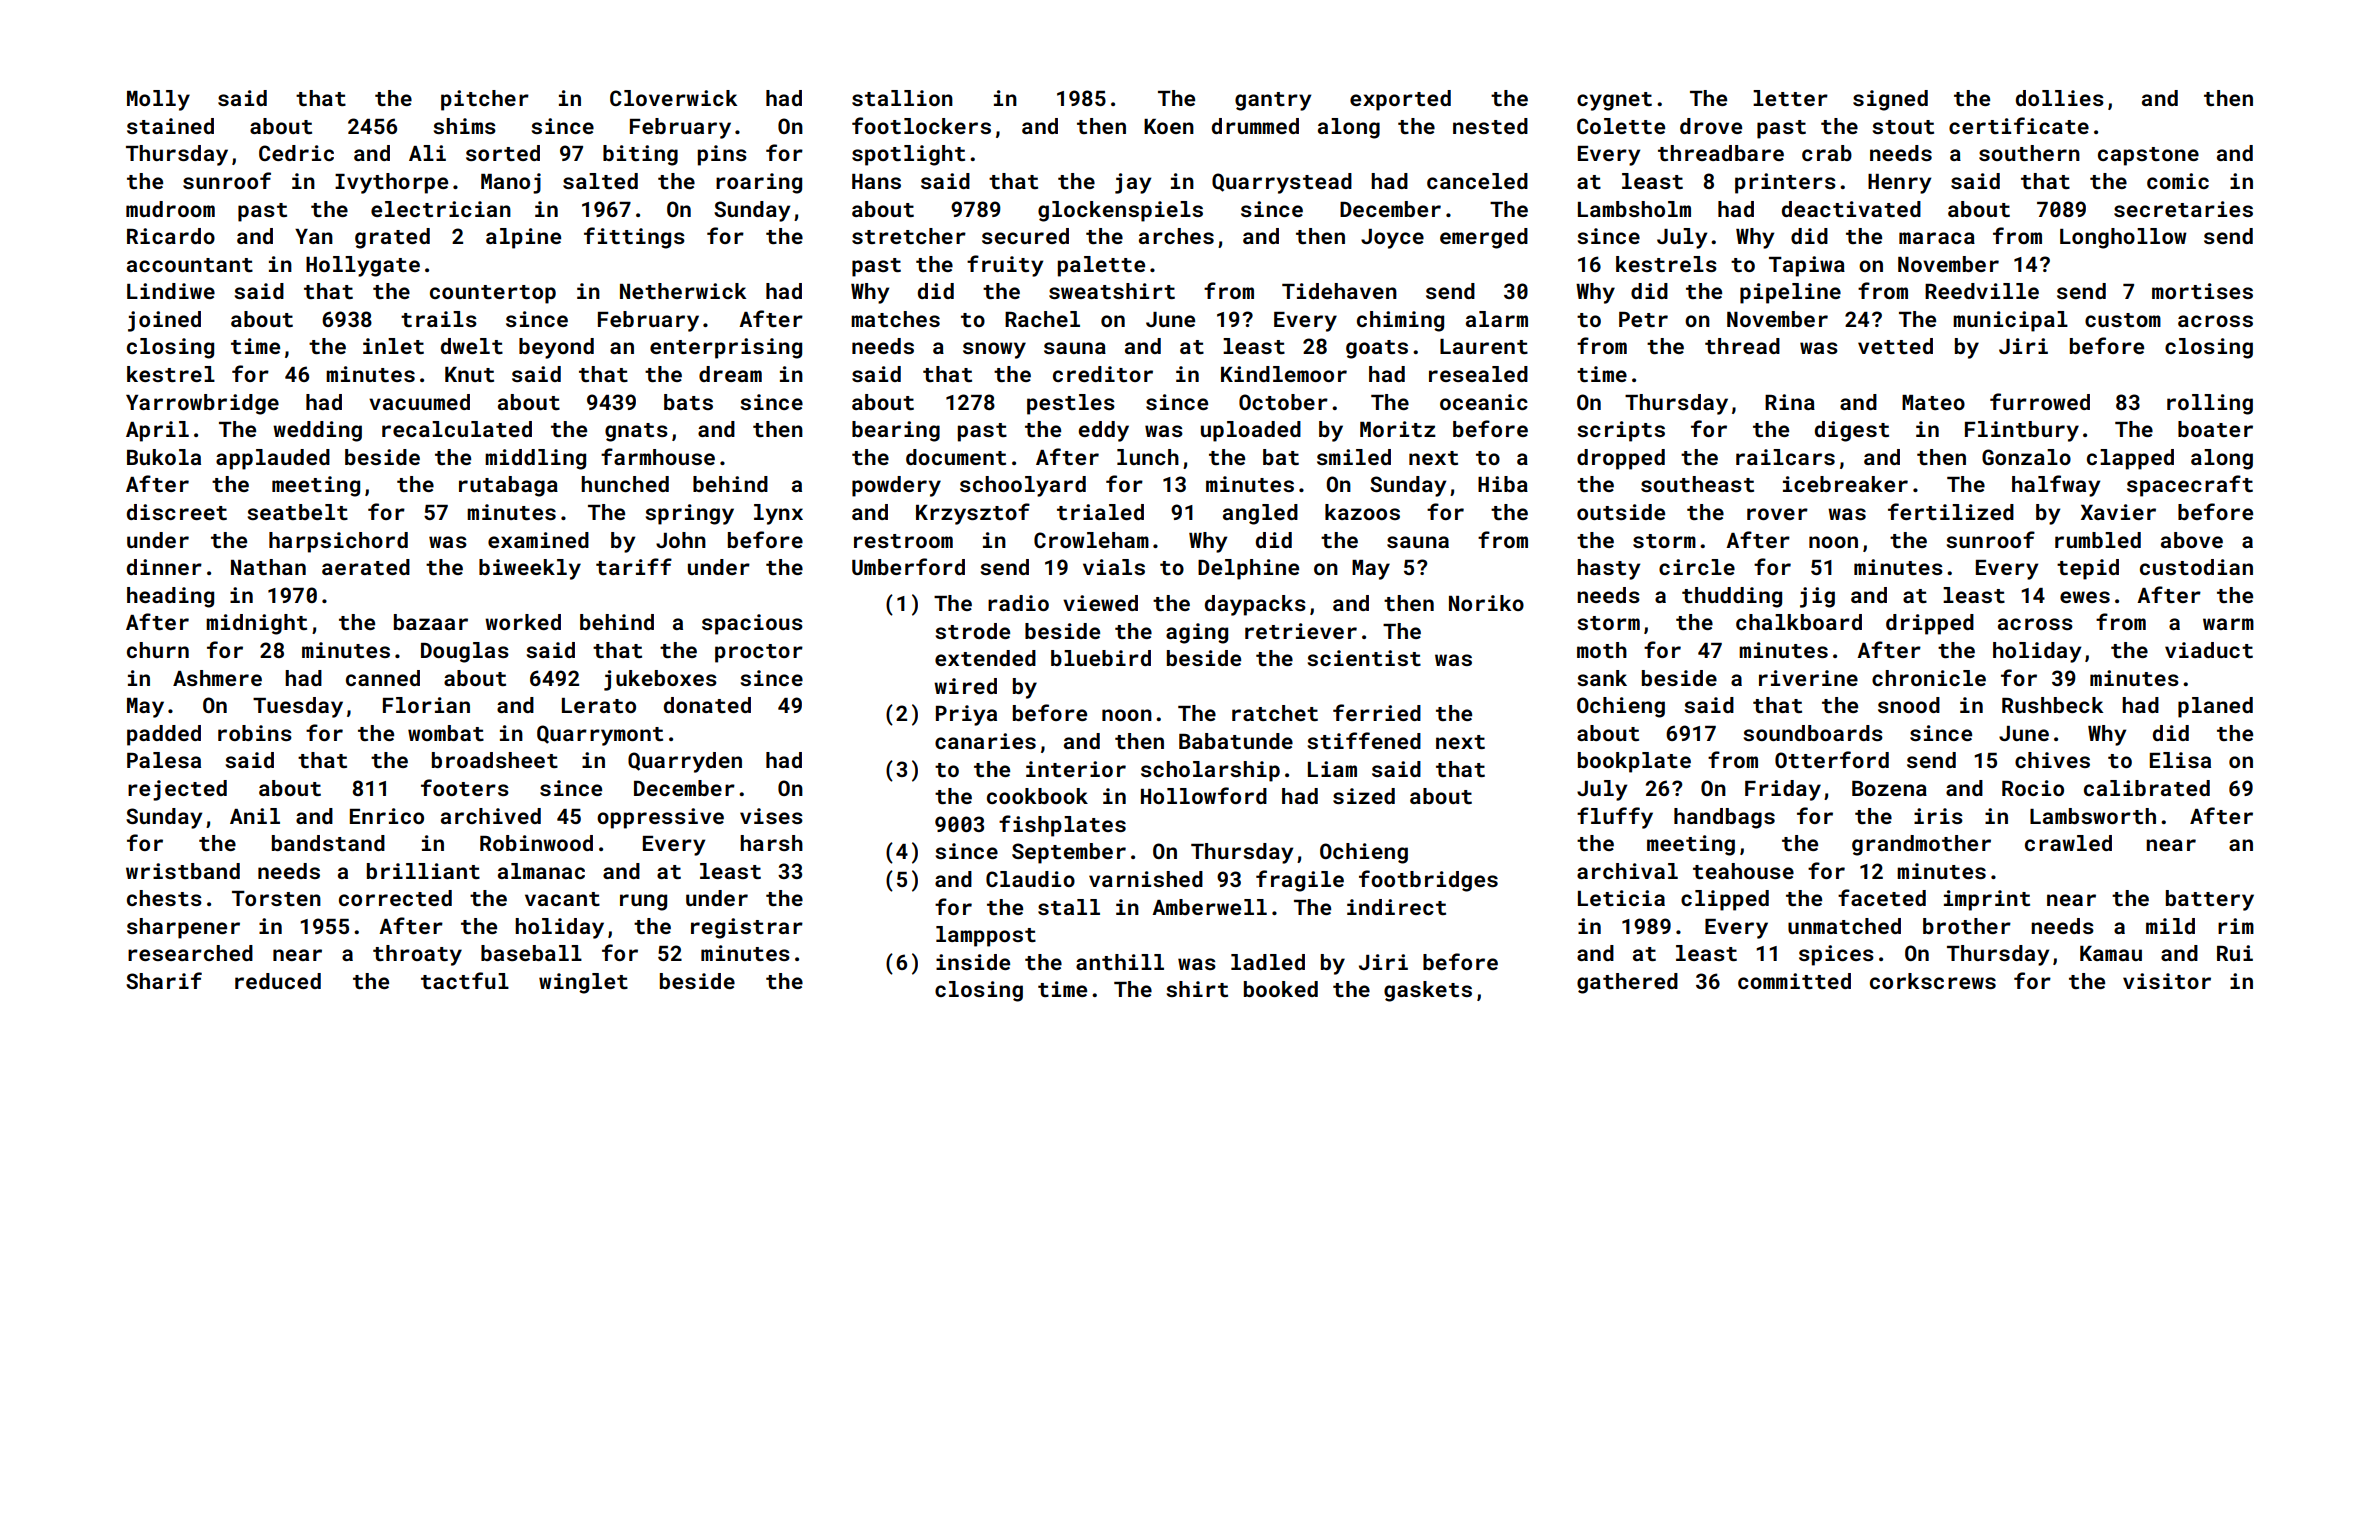 The width and height of the image is (2380, 1540). Describe the element at coordinates (1845, 484) in the image. I see `icebreaker` at that location.
